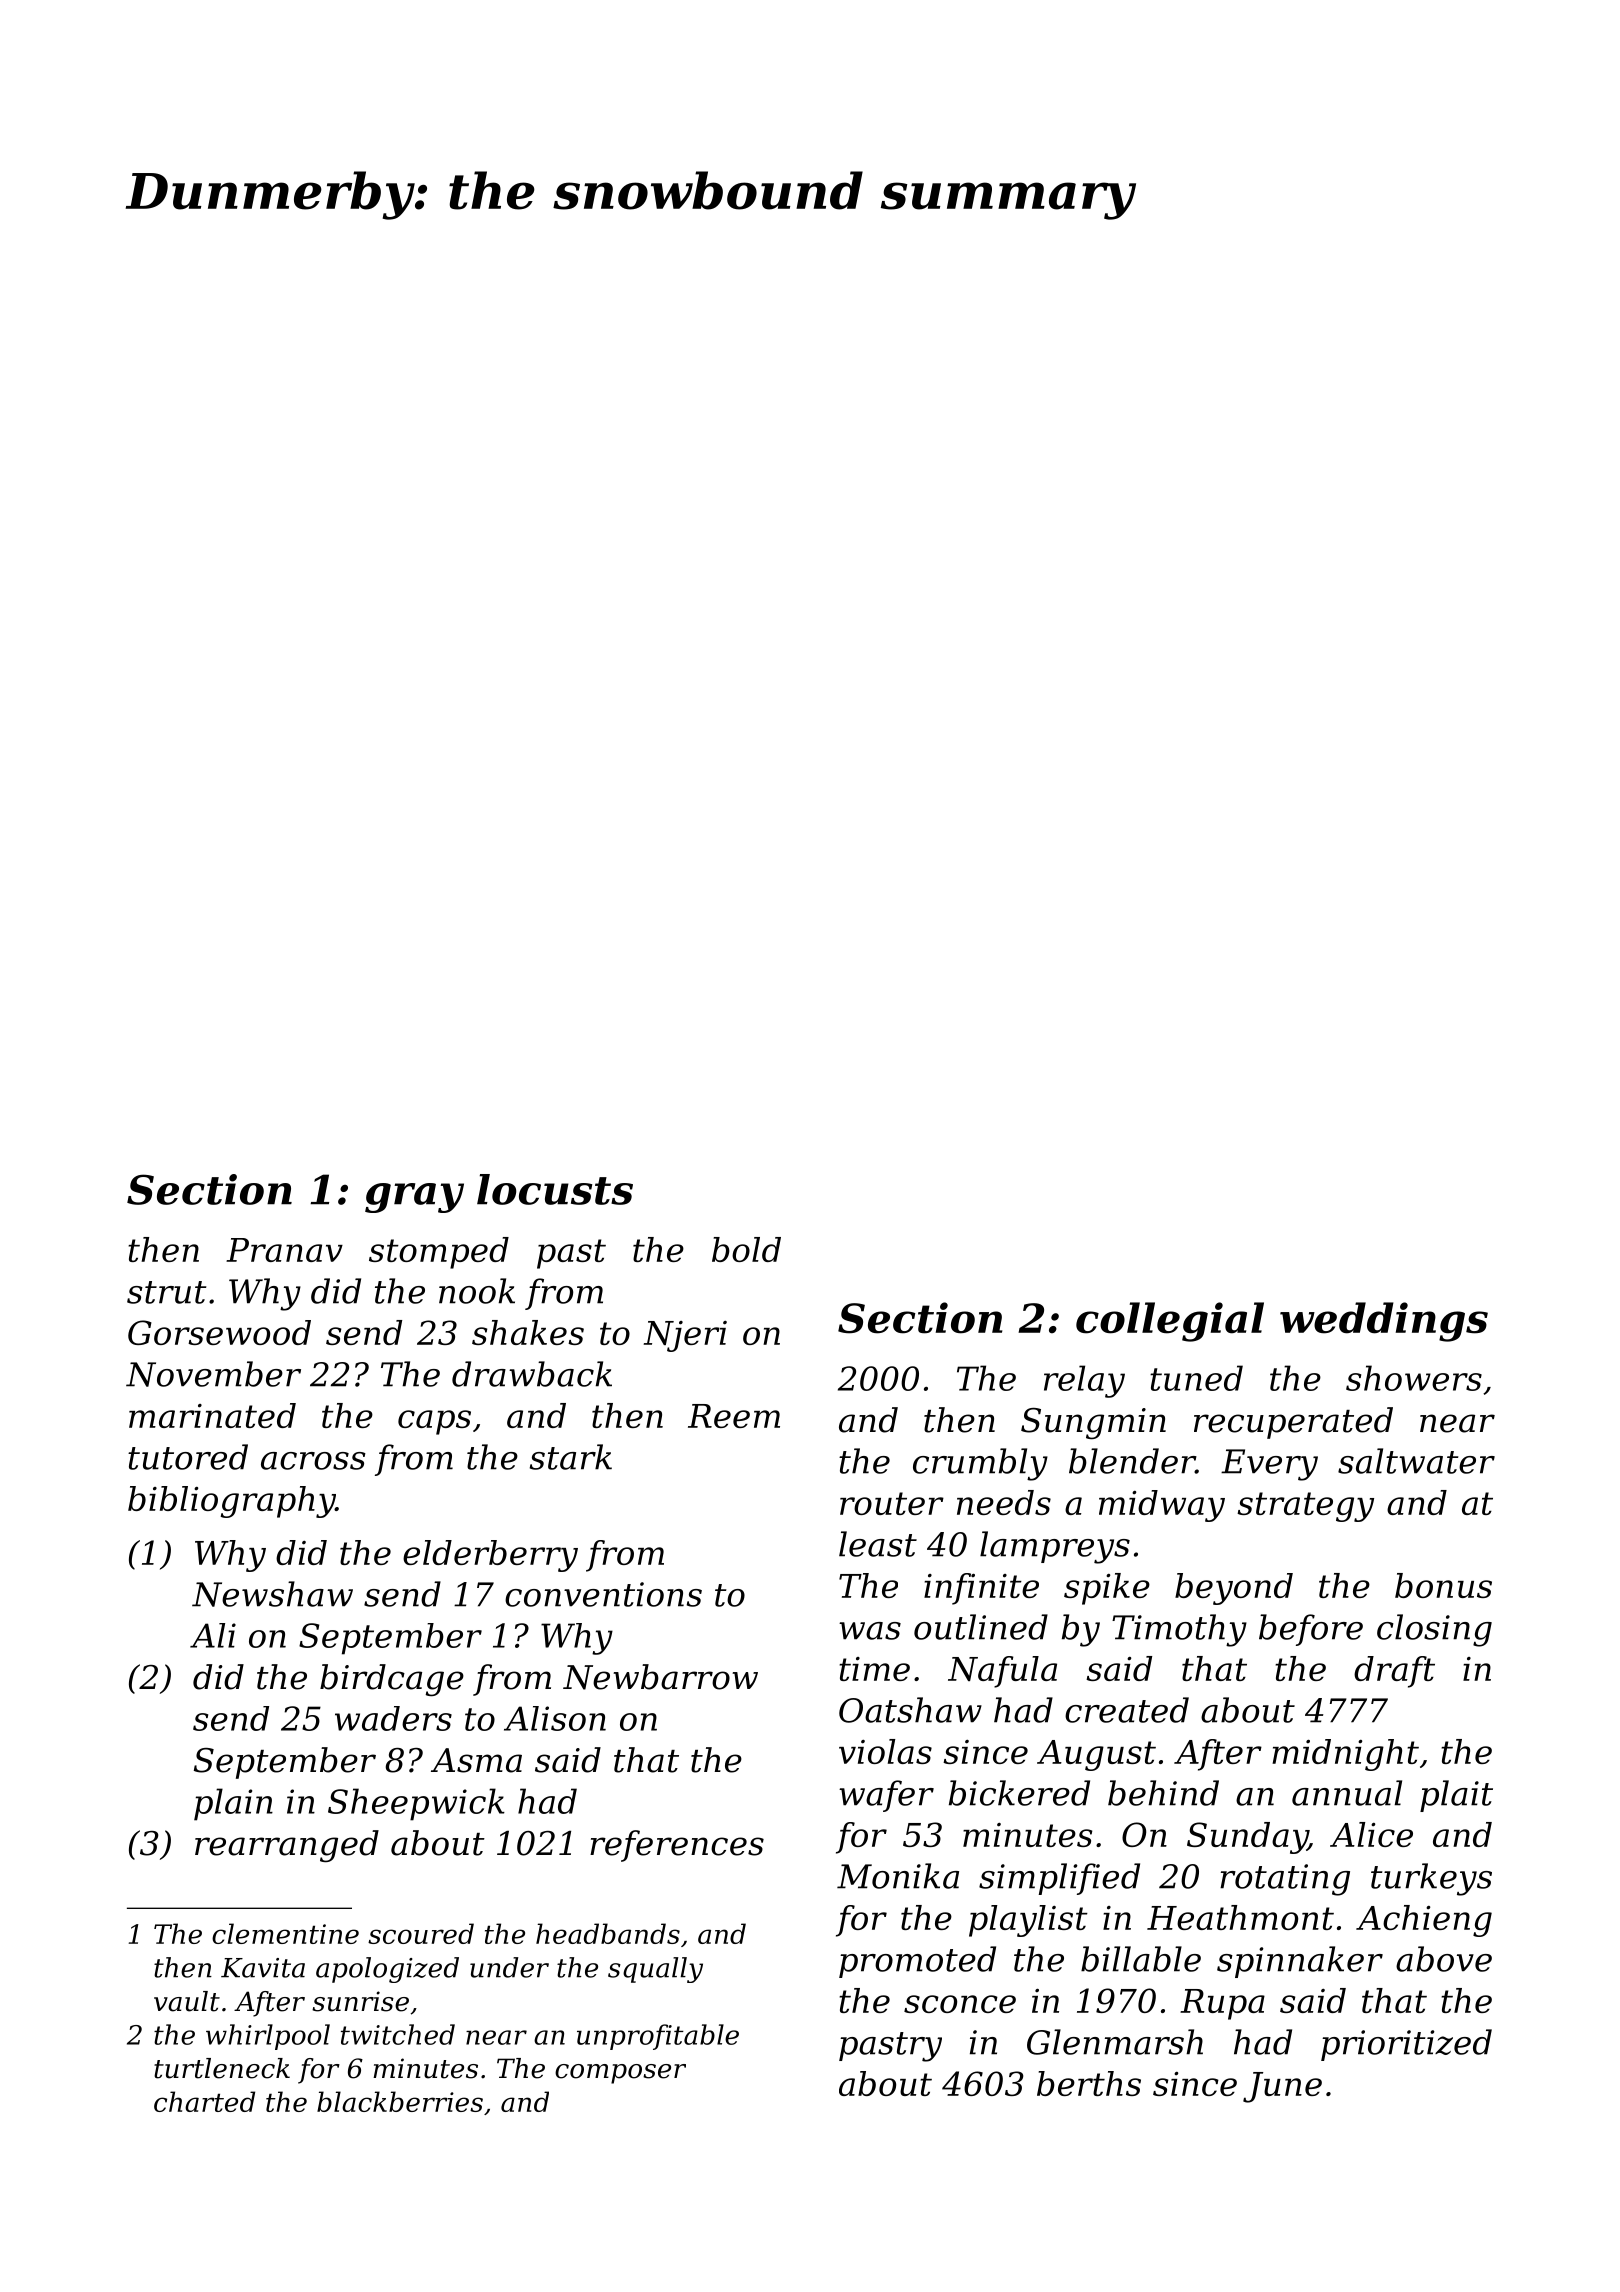 This document has height=2292, width=1620. I want to click on Pranav, so click(284, 1250).
